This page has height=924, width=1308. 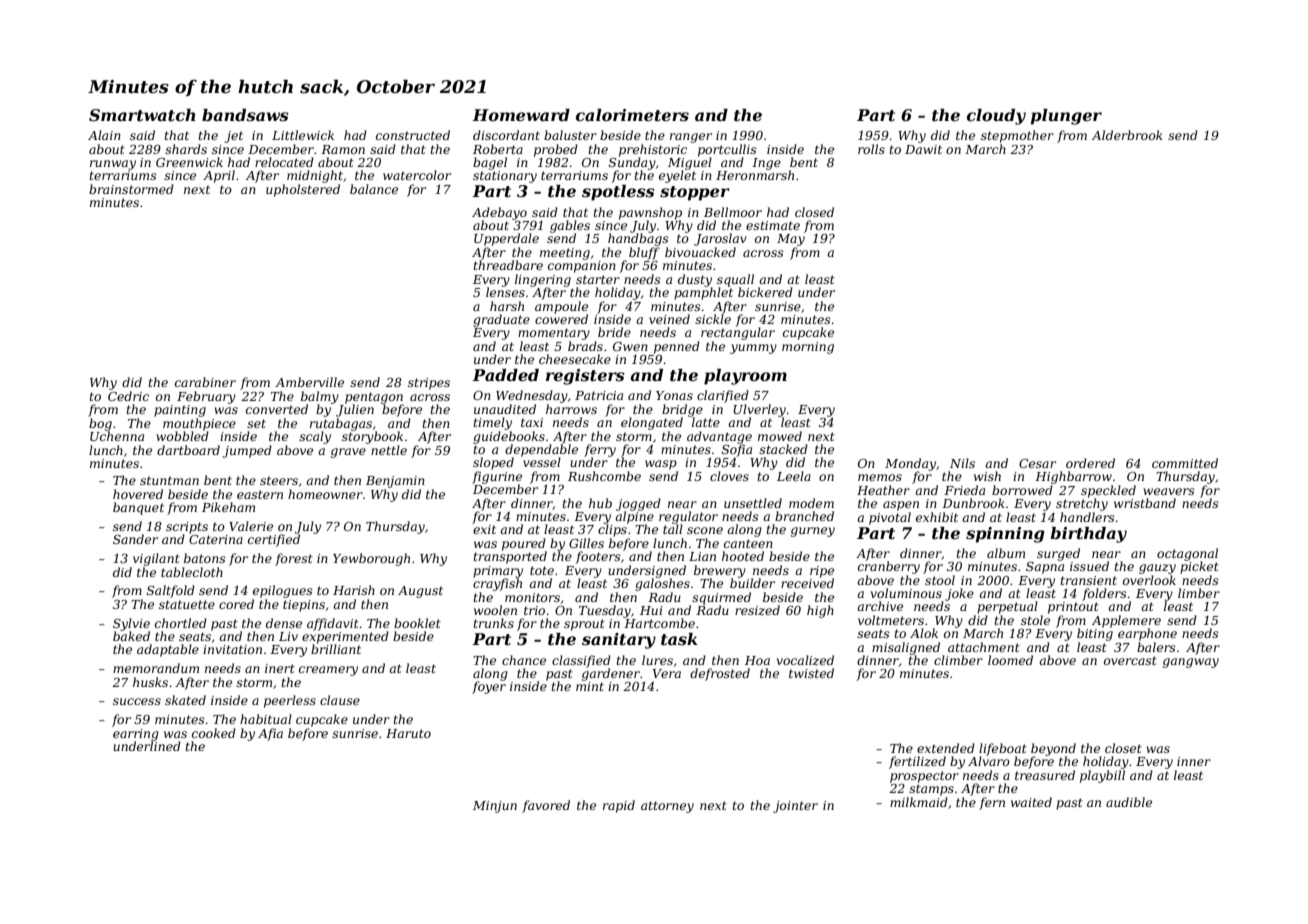 What do you see at coordinates (408, 733) in the page?
I see `Haruto` at bounding box center [408, 733].
